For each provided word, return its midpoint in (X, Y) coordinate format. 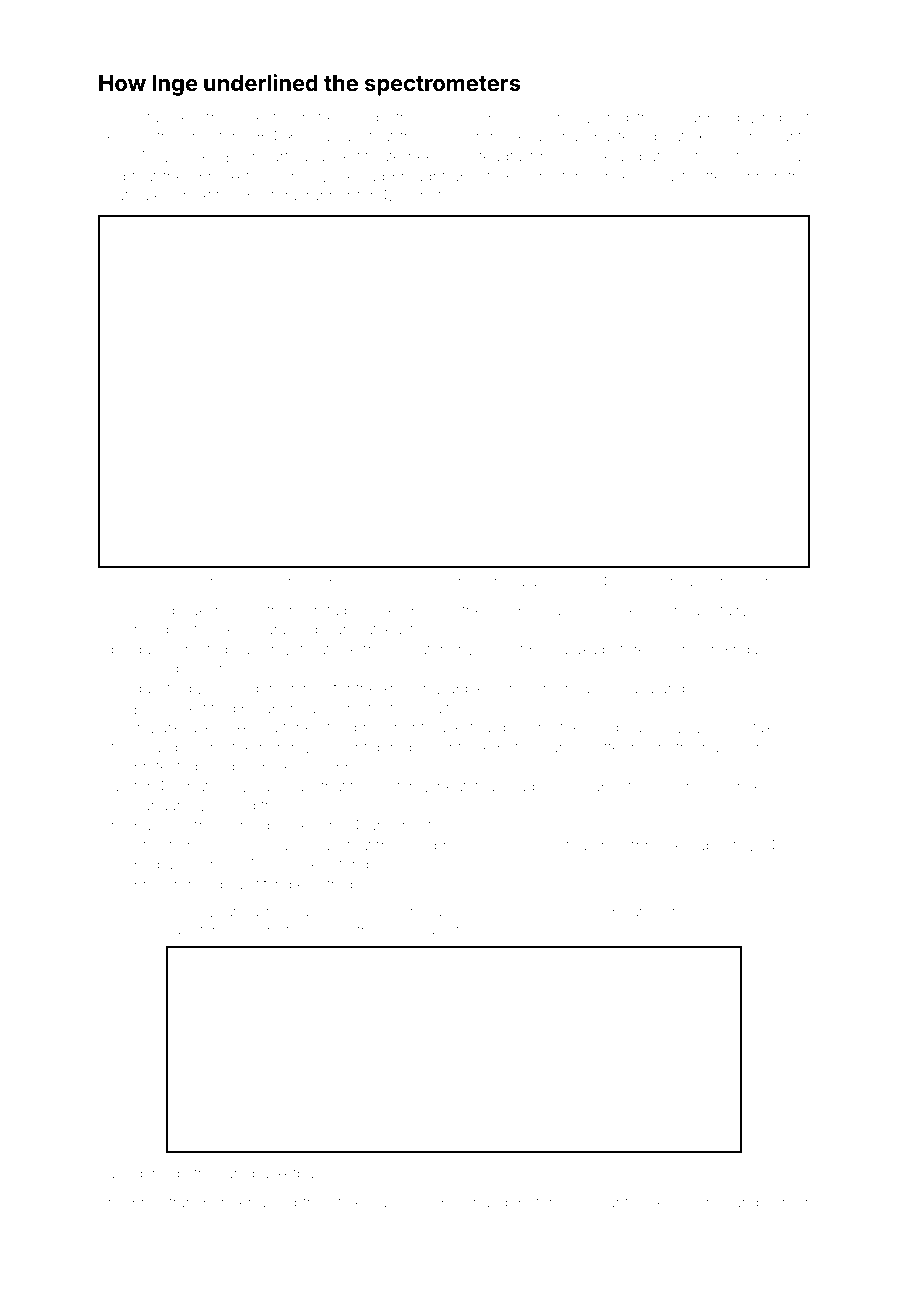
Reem (118, 117)
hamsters (194, 930)
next (198, 196)
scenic (537, 912)
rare (234, 1174)
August (661, 178)
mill (437, 117)
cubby (581, 913)
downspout (770, 119)
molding (258, 584)
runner (329, 196)
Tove (503, 930)
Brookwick (352, 582)
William (259, 786)
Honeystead (554, 847)
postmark (675, 584)
